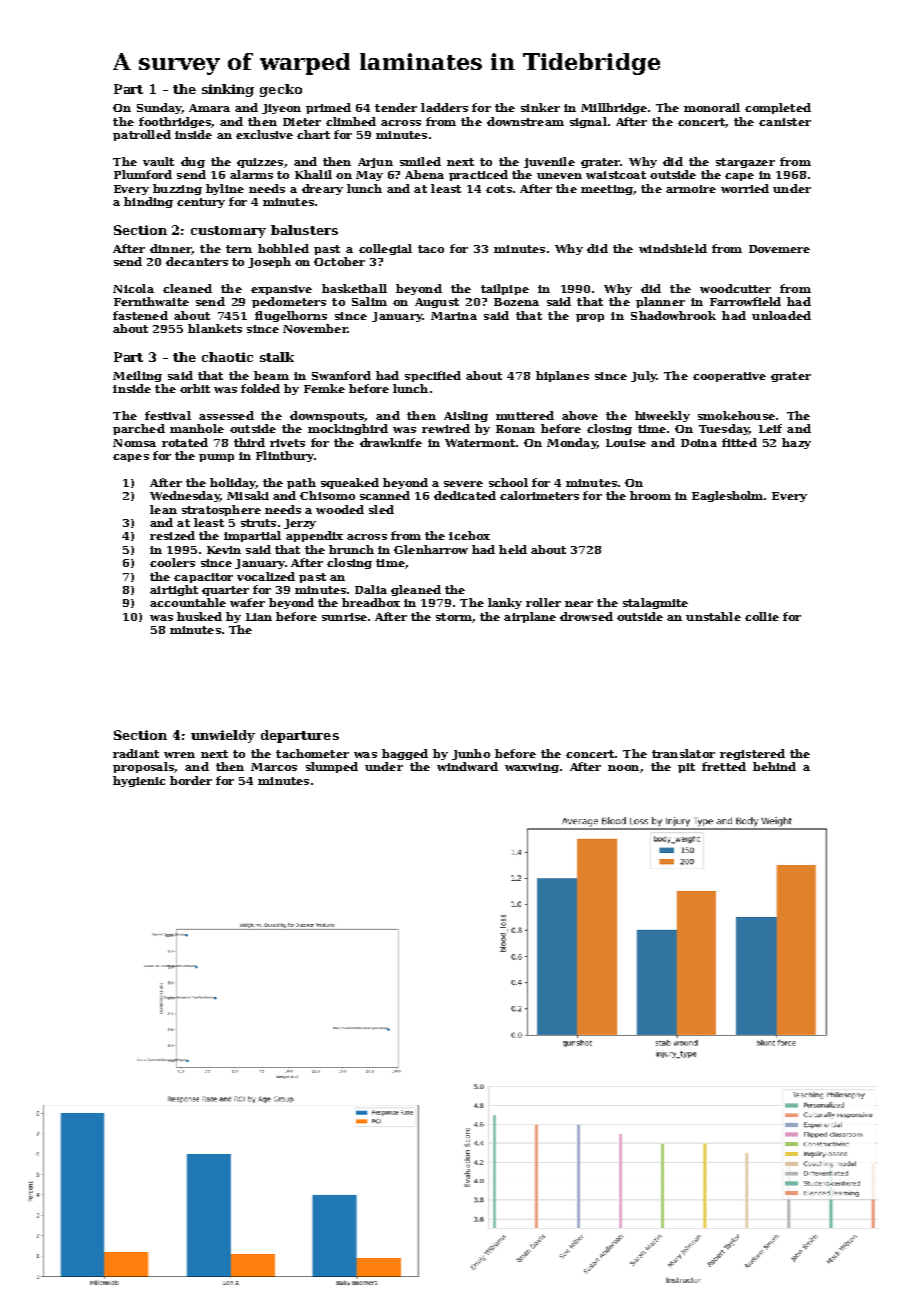  I want to click on windward, so click(467, 766).
